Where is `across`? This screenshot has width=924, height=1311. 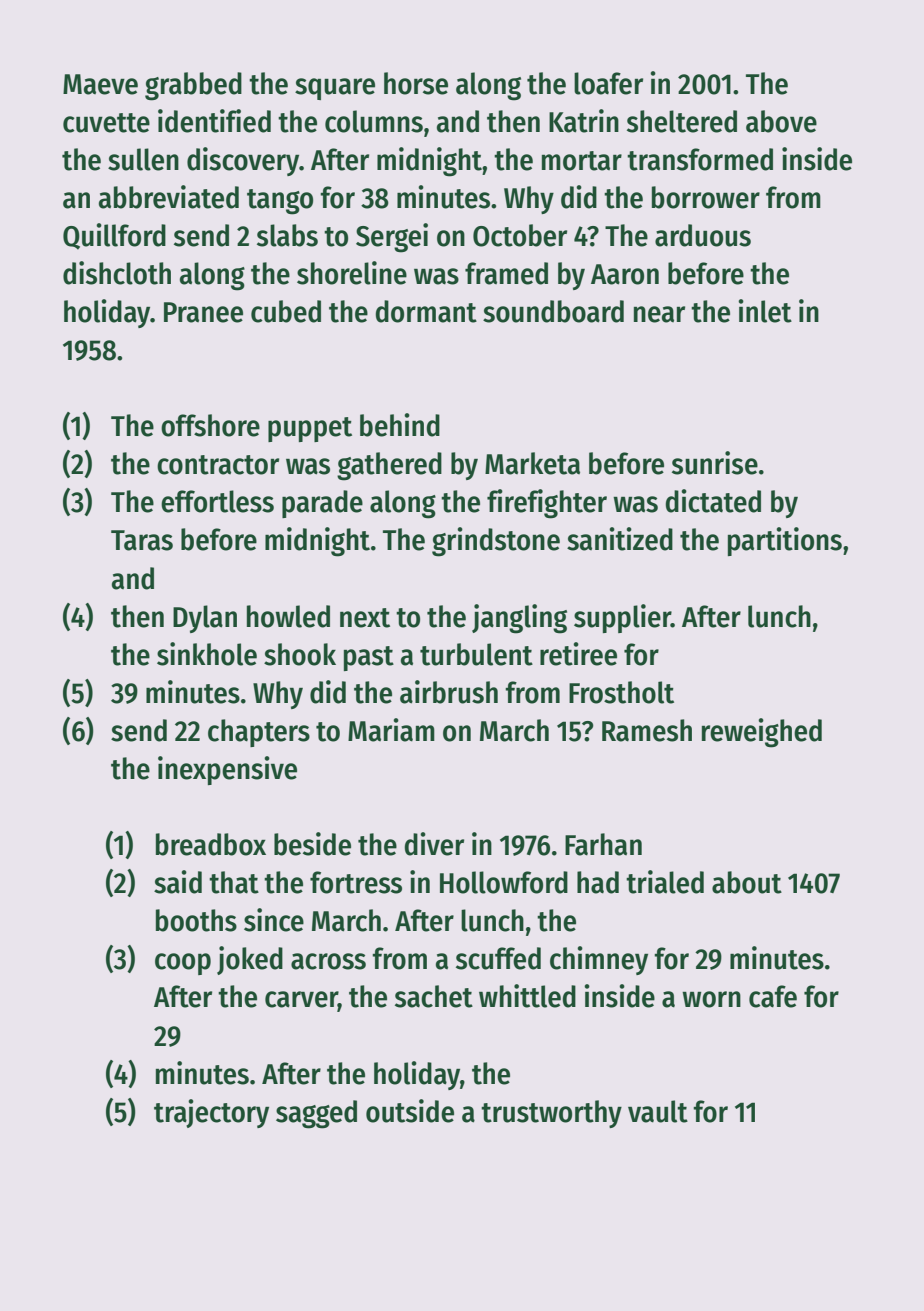
across is located at coordinates (328, 961).
